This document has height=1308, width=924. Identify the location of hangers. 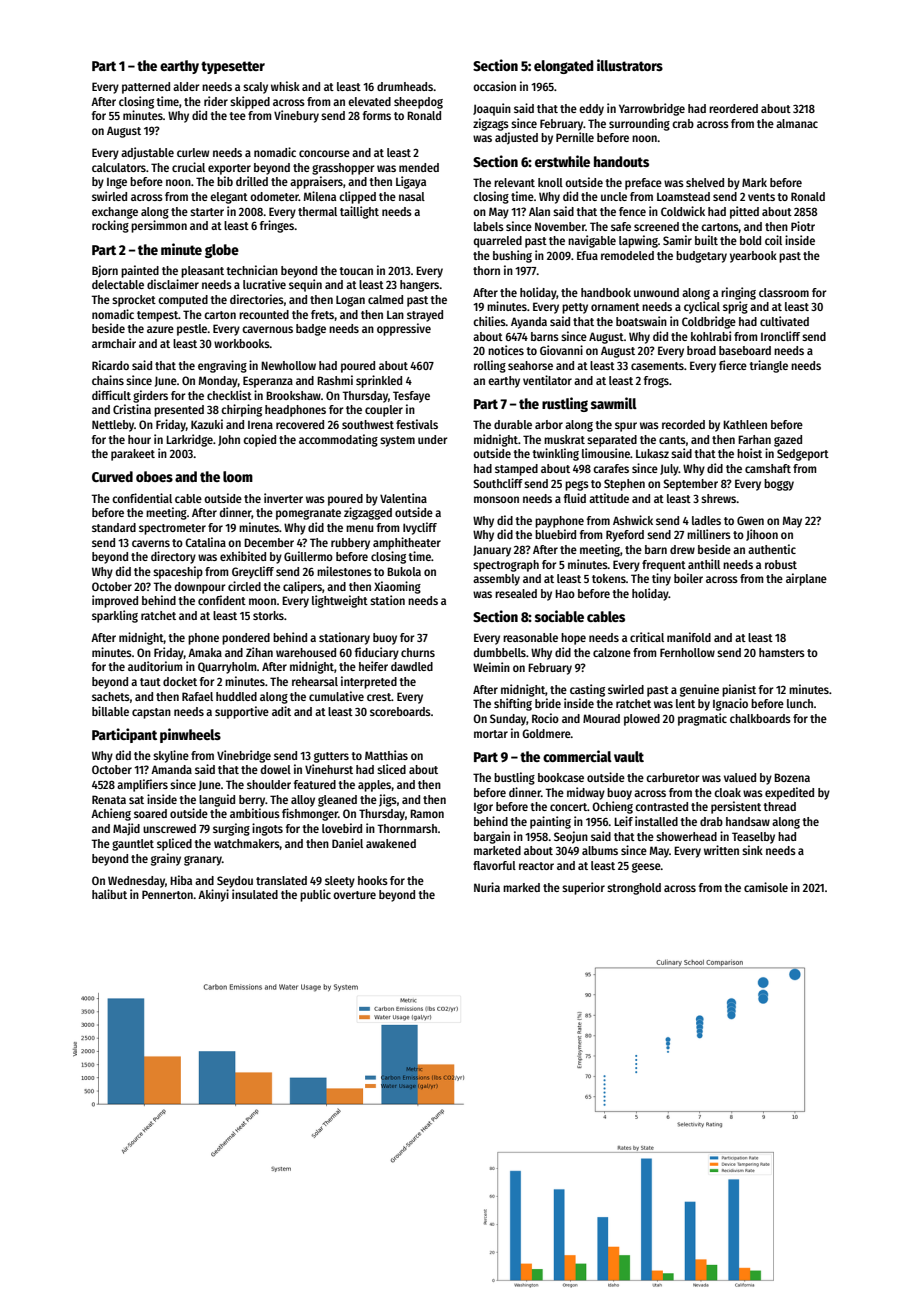
(420, 286).
